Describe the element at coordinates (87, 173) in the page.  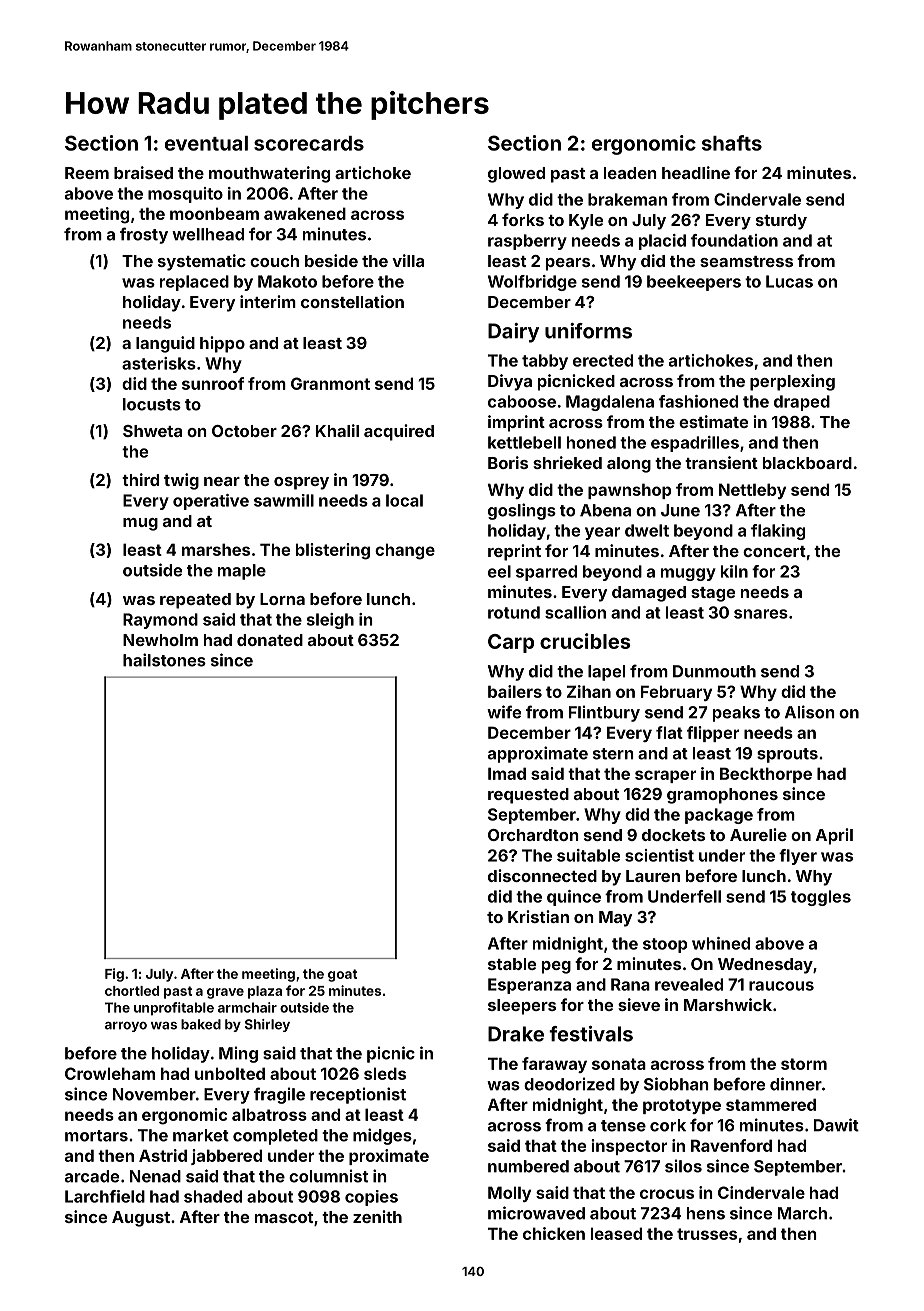
I see `Reem` at that location.
